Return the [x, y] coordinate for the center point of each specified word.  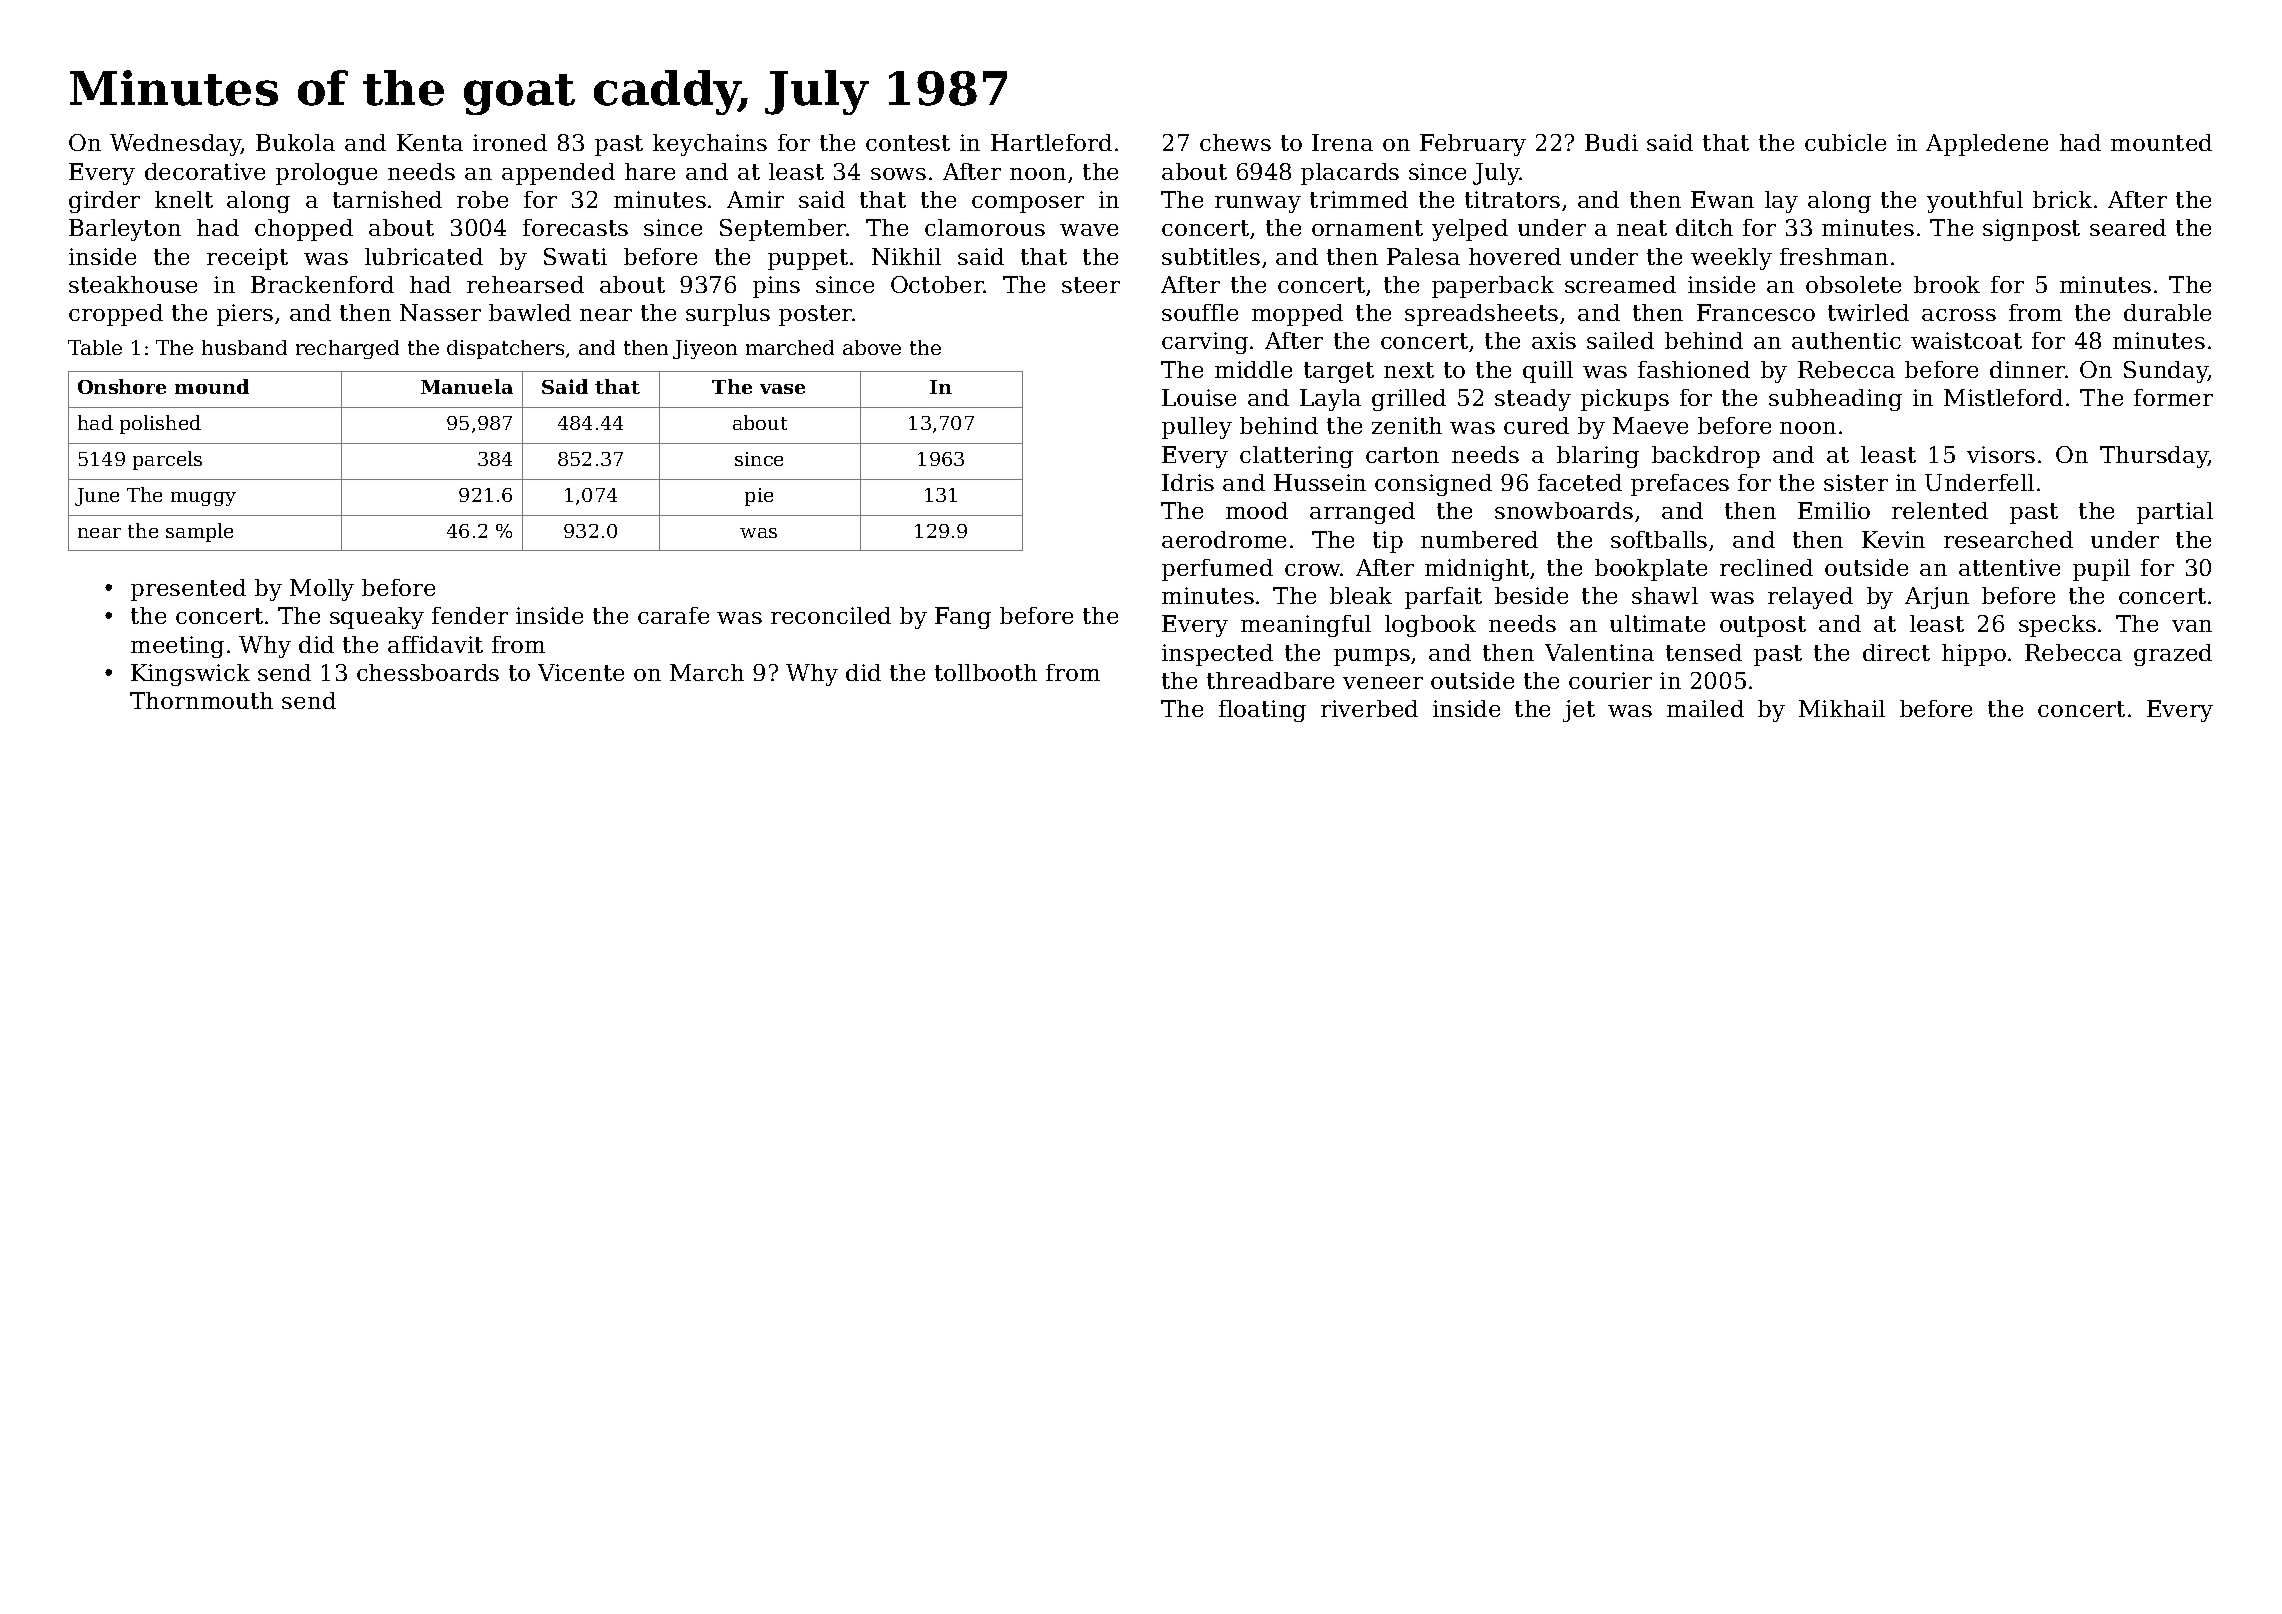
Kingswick [190, 675]
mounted [2161, 142]
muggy [203, 499]
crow [1313, 570]
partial [2175, 513]
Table [95, 347]
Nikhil [906, 256]
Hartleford [1051, 142]
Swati [575, 256]
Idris [1188, 482]
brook [1947, 284]
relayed [1810, 598]
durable [2167, 312]
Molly [322, 590]
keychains [710, 145]
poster [816, 315]
